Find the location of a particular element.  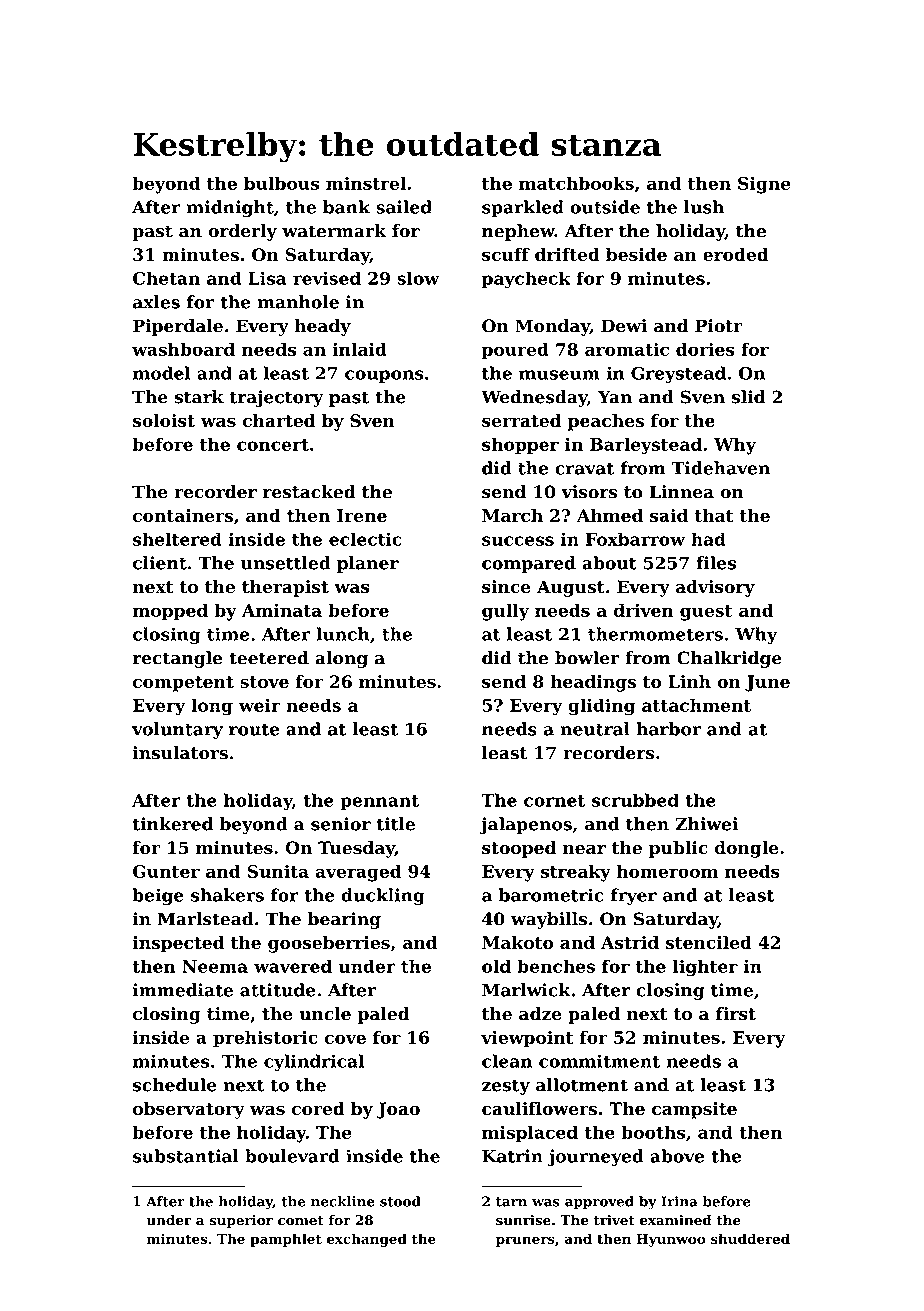

axles is located at coordinates (156, 302).
